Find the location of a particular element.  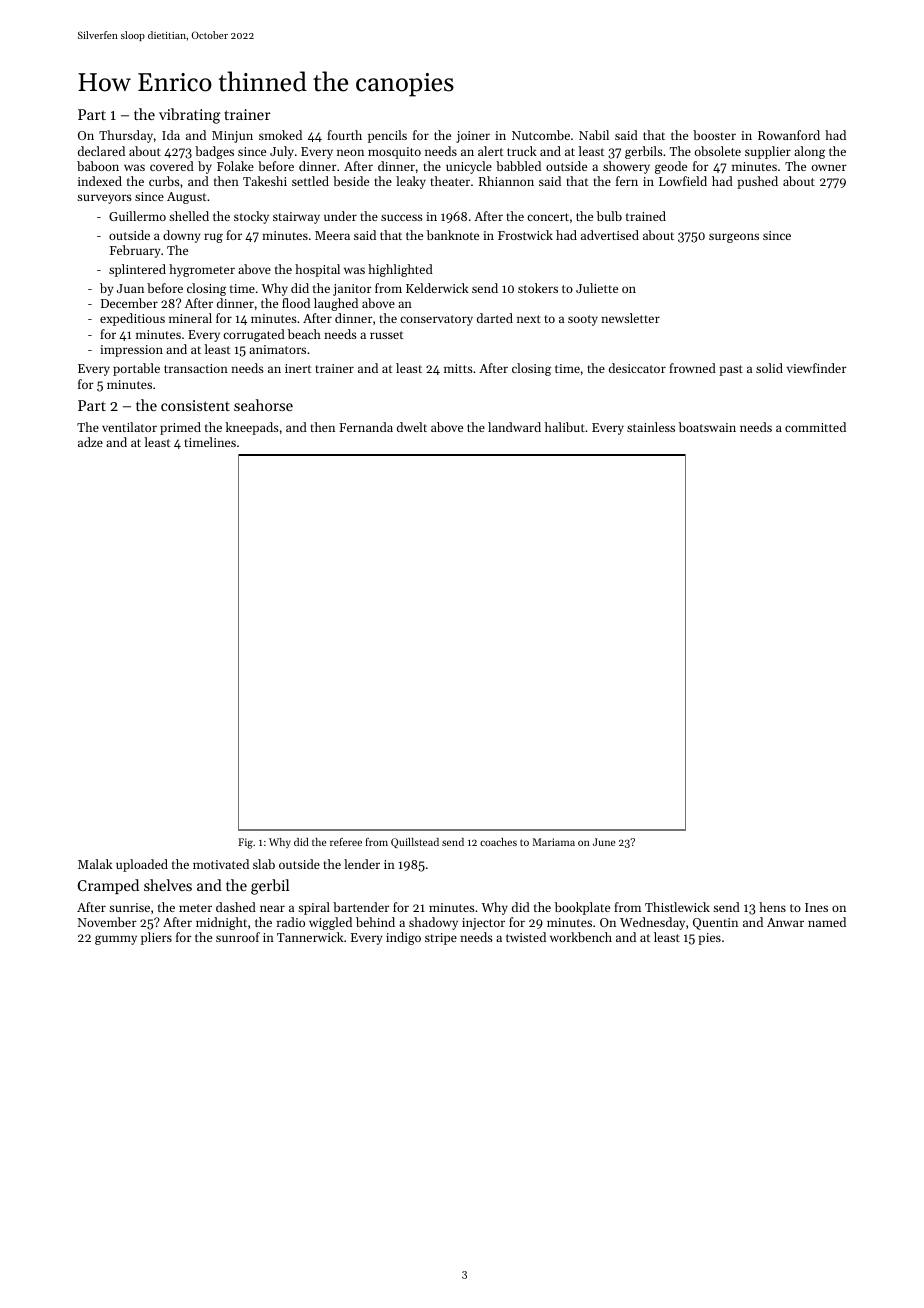

Fig is located at coordinates (245, 843).
